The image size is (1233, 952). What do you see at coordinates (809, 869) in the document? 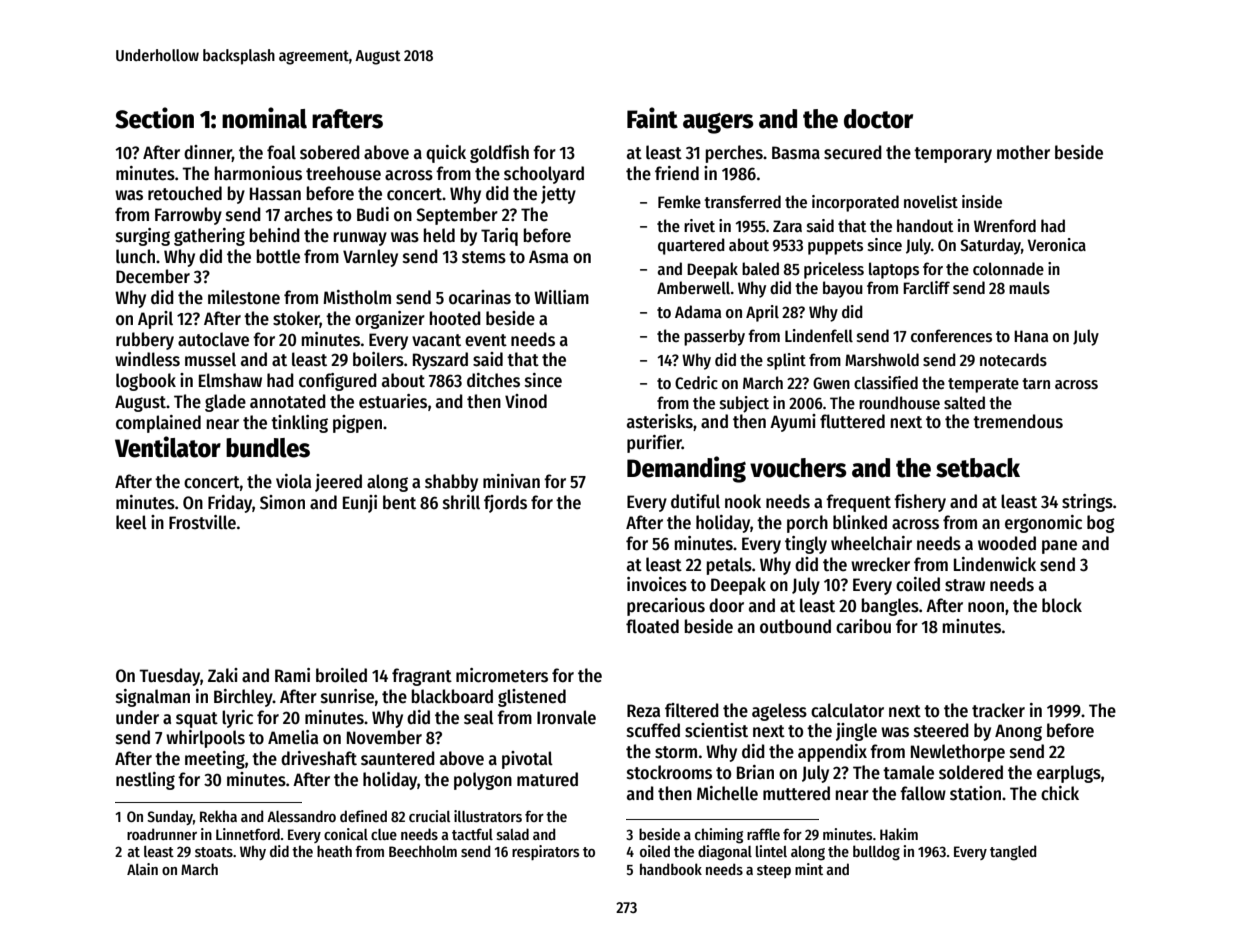
I see `mint` at bounding box center [809, 869].
